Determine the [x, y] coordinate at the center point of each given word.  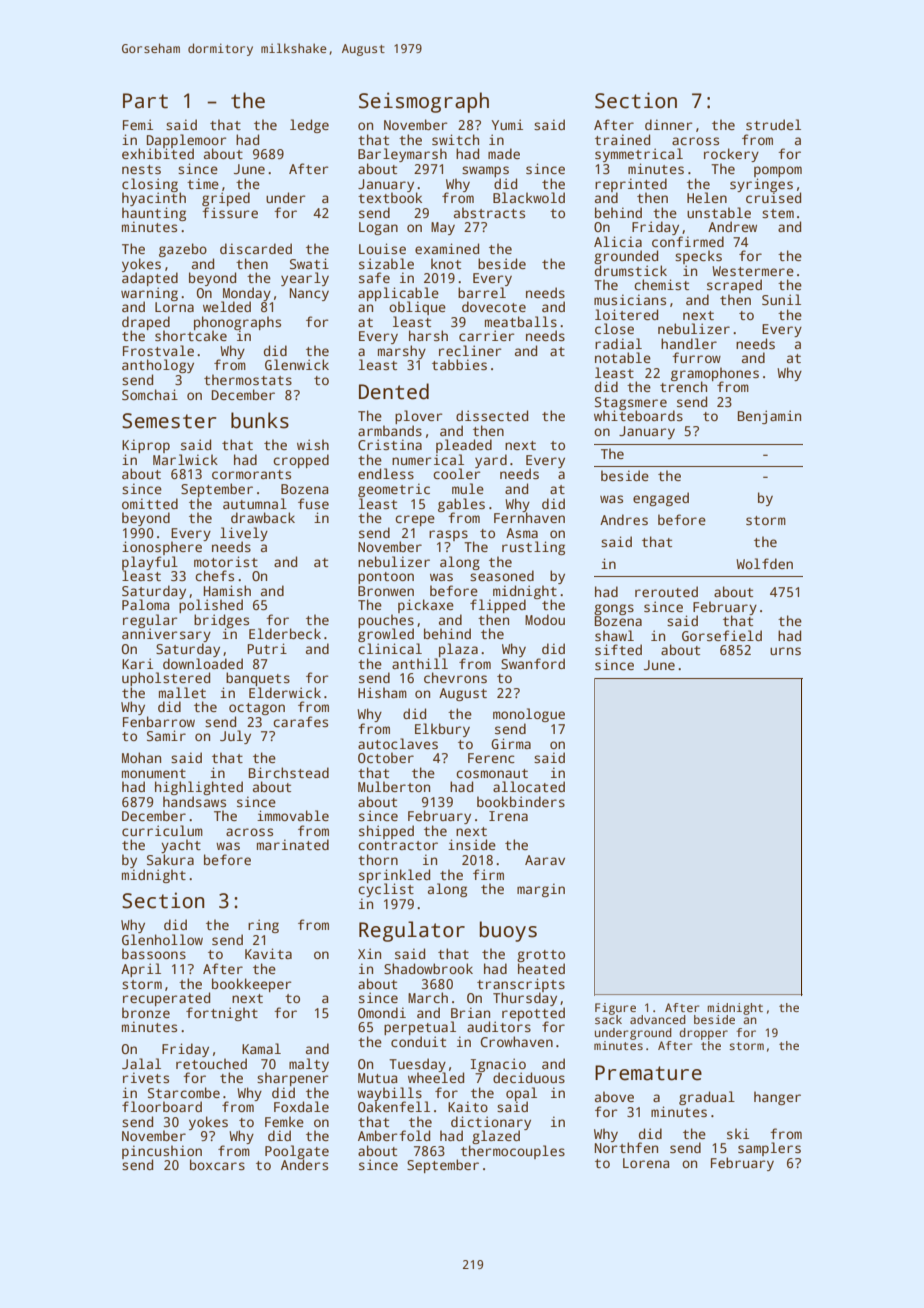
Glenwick [297, 364]
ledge [309, 126]
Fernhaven [529, 517]
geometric [394, 490]
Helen [707, 197]
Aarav [545, 860]
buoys [508, 931]
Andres [624, 519]
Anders [304, 1165]
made [504, 153]
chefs [214, 575]
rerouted [666, 591]
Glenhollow [162, 939]
